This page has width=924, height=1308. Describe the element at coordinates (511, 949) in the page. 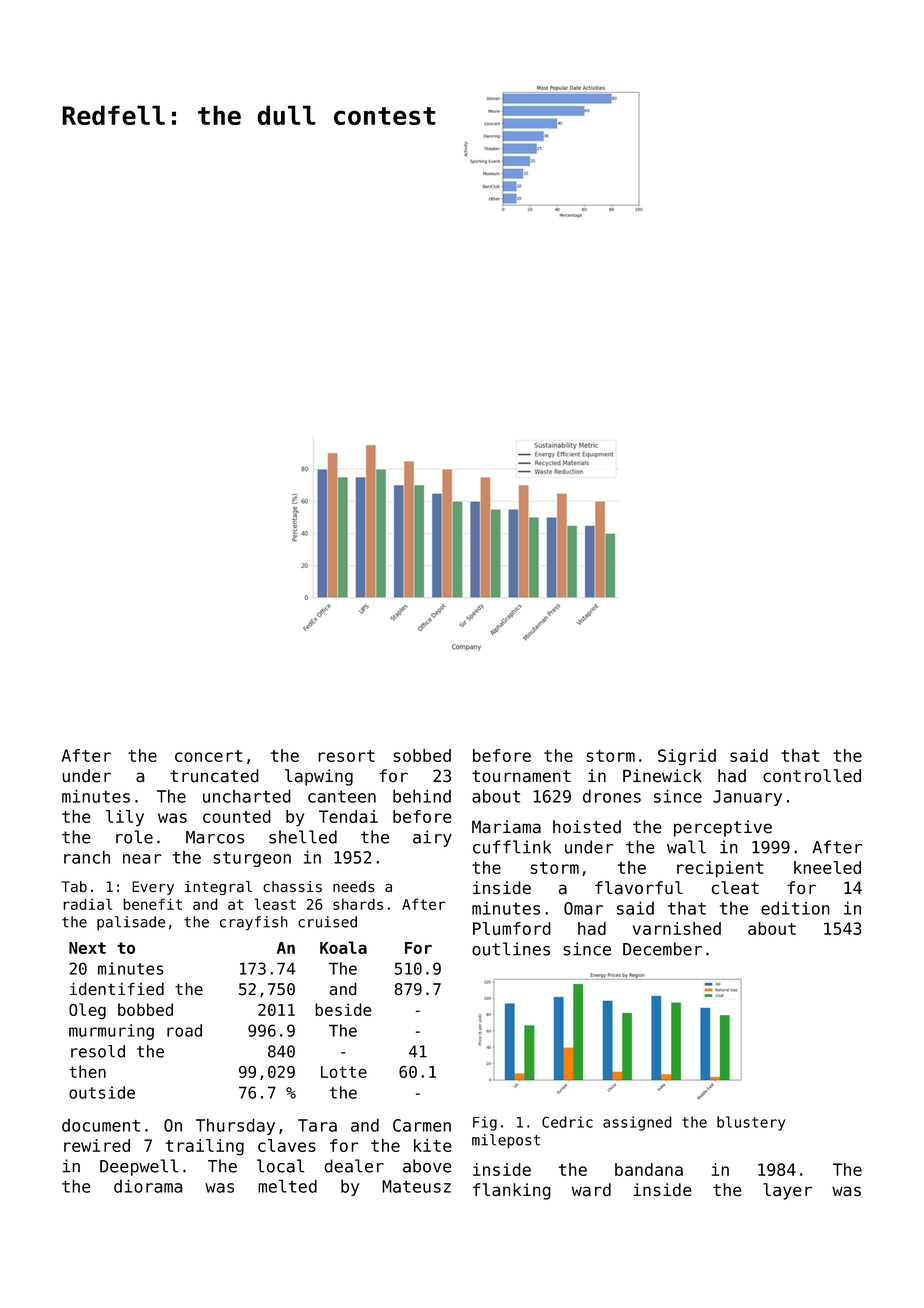

I see `outlines` at that location.
